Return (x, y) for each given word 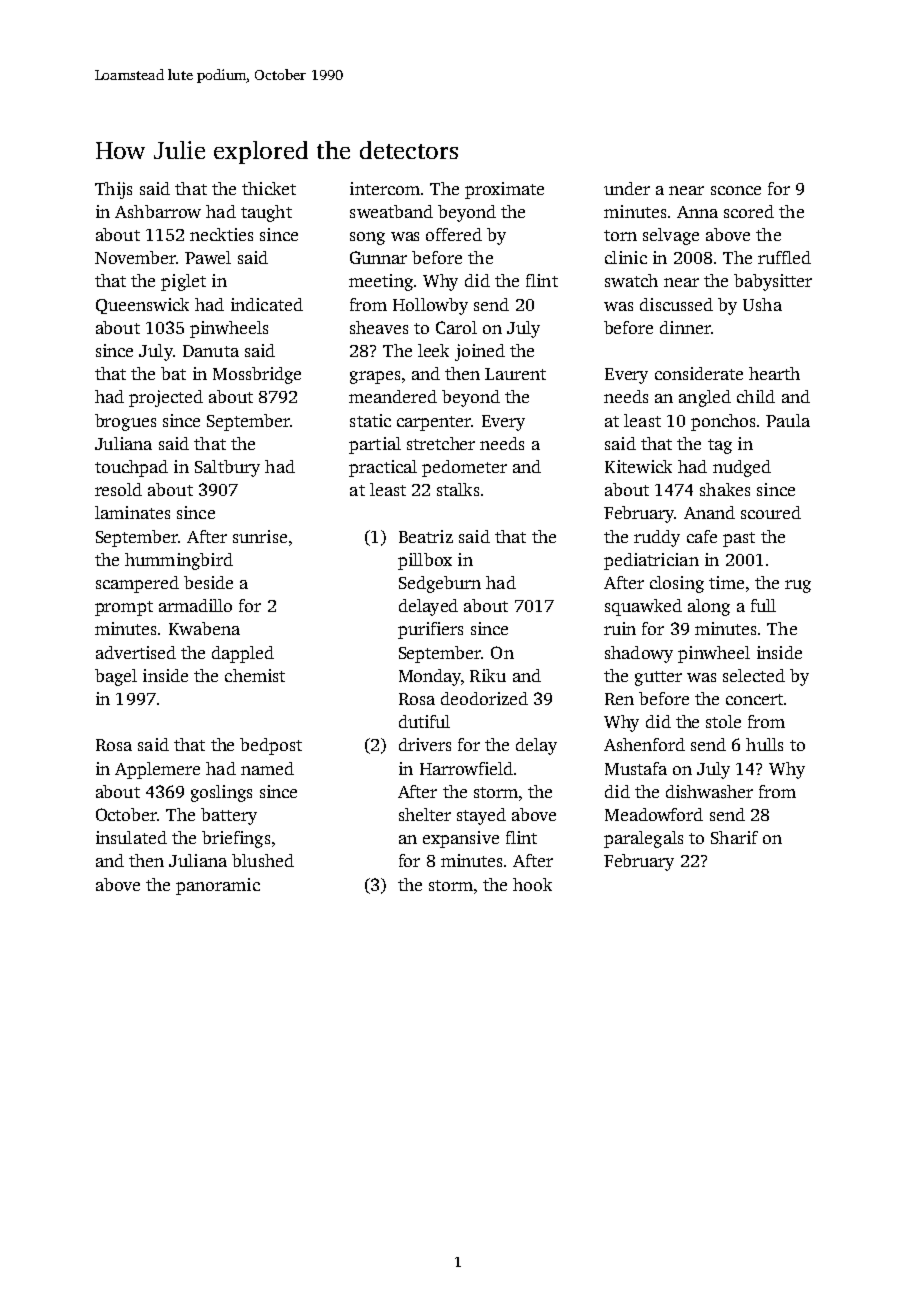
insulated (131, 837)
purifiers (430, 630)
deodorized (484, 698)
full (763, 605)
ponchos (723, 422)
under (627, 188)
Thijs (113, 190)
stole (723, 721)
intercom (385, 188)
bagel (116, 677)
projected (166, 398)
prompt (124, 608)
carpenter (434, 423)
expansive (461, 839)
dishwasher (709, 791)
